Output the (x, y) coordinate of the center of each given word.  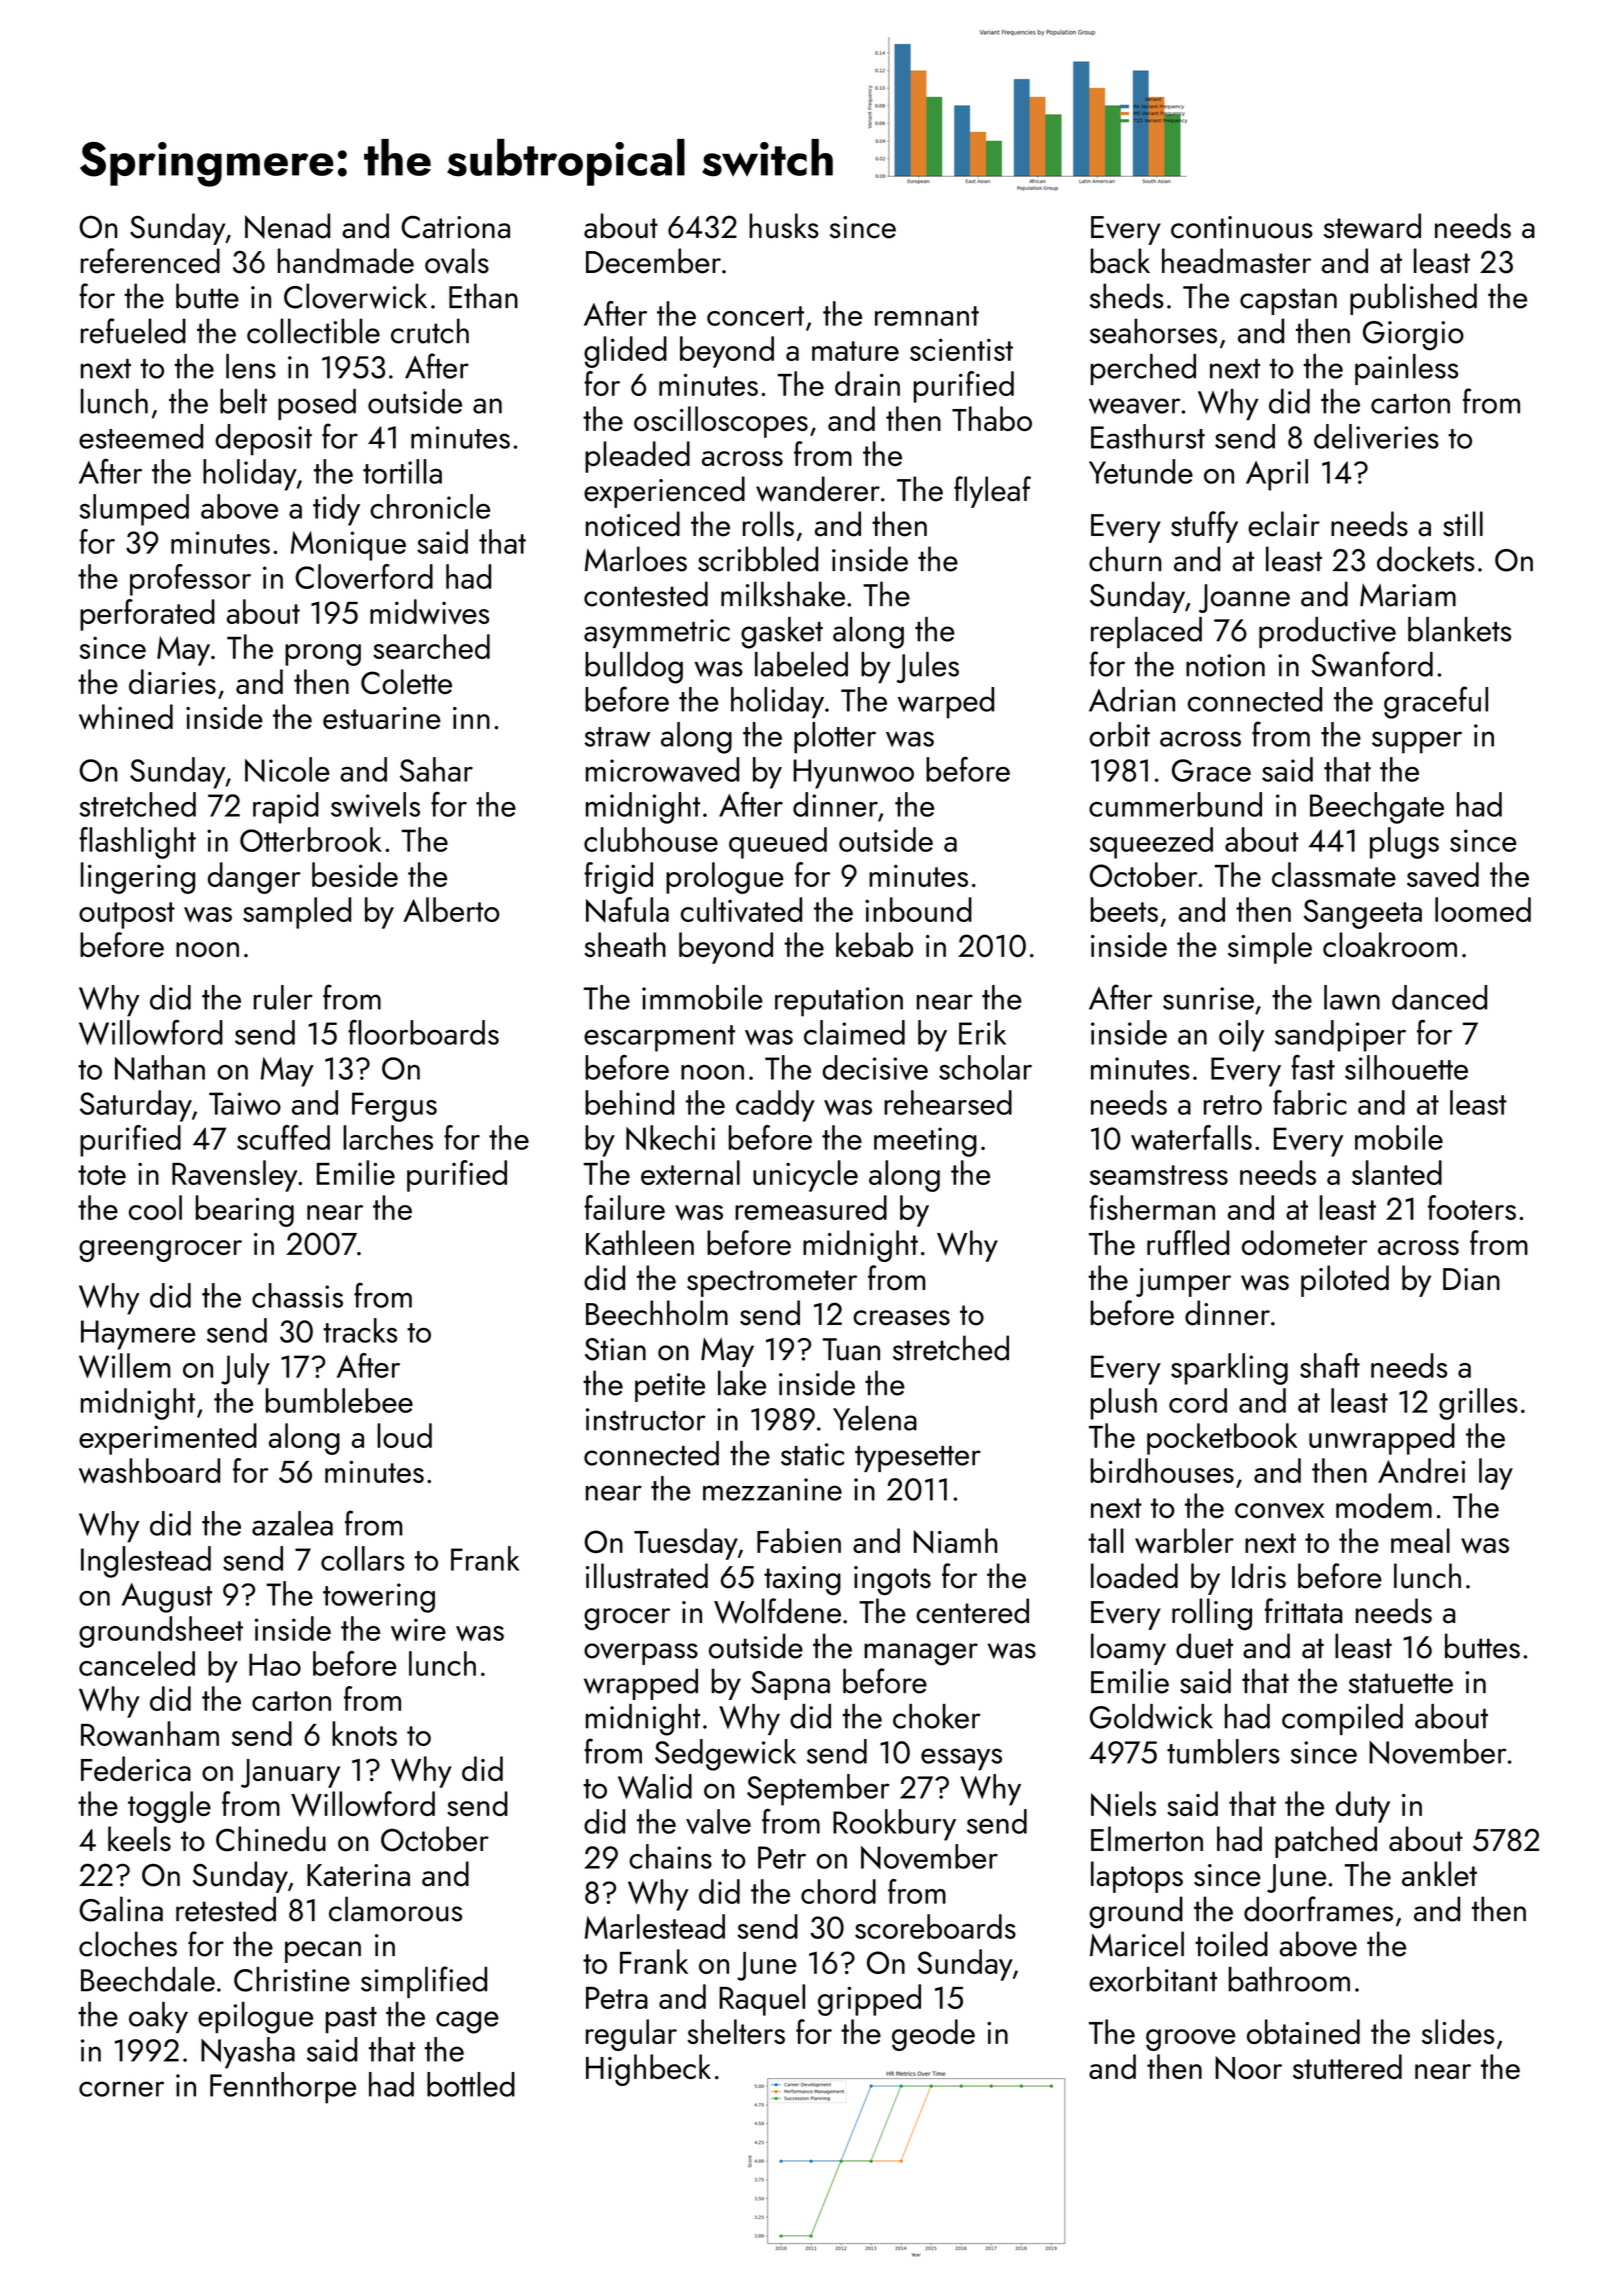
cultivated (741, 909)
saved (1443, 875)
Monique (348, 546)
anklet (1439, 1874)
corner (121, 2089)
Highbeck (648, 2070)
